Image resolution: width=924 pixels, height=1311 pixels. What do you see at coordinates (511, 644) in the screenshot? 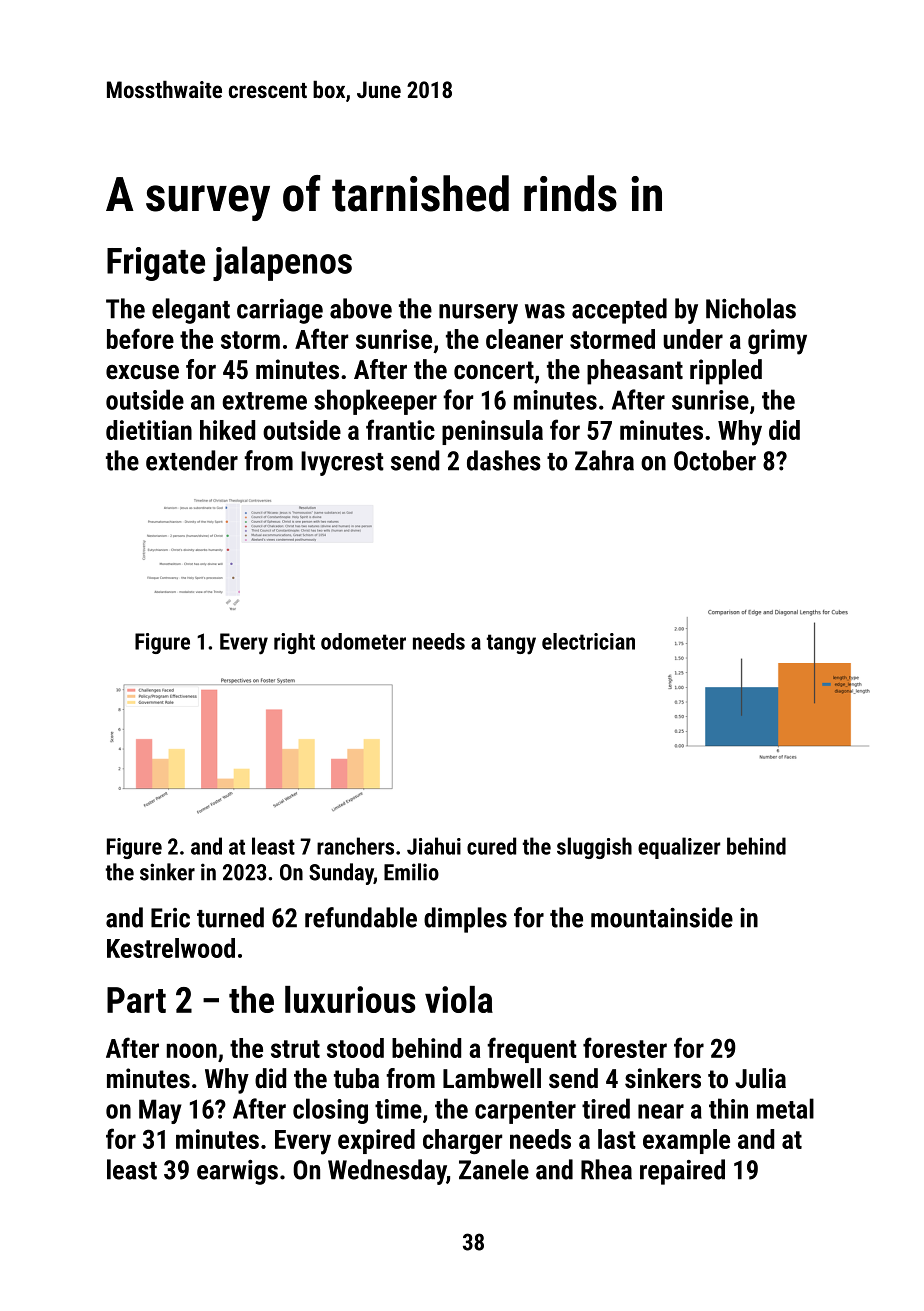
I see `tangy` at bounding box center [511, 644].
